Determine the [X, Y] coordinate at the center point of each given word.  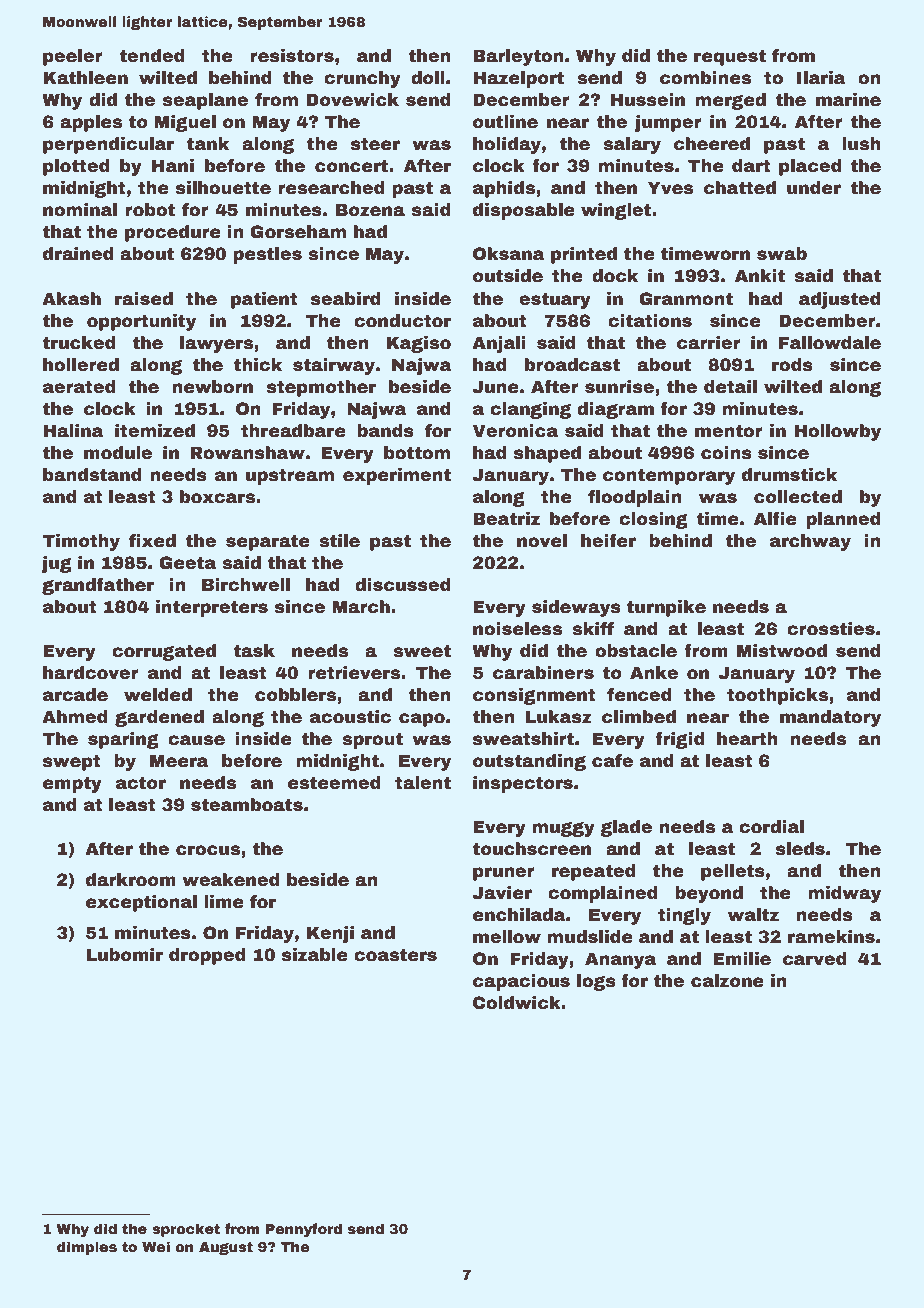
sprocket [186, 1230]
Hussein [647, 100]
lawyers [216, 344]
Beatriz [506, 519]
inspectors [523, 784]
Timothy [81, 542]
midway [844, 894]
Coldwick [517, 1003]
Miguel [185, 123]
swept [72, 762]
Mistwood [782, 651]
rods [792, 365]
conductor [402, 321]
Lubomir [124, 955]
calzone [727, 981]
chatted [740, 188]
